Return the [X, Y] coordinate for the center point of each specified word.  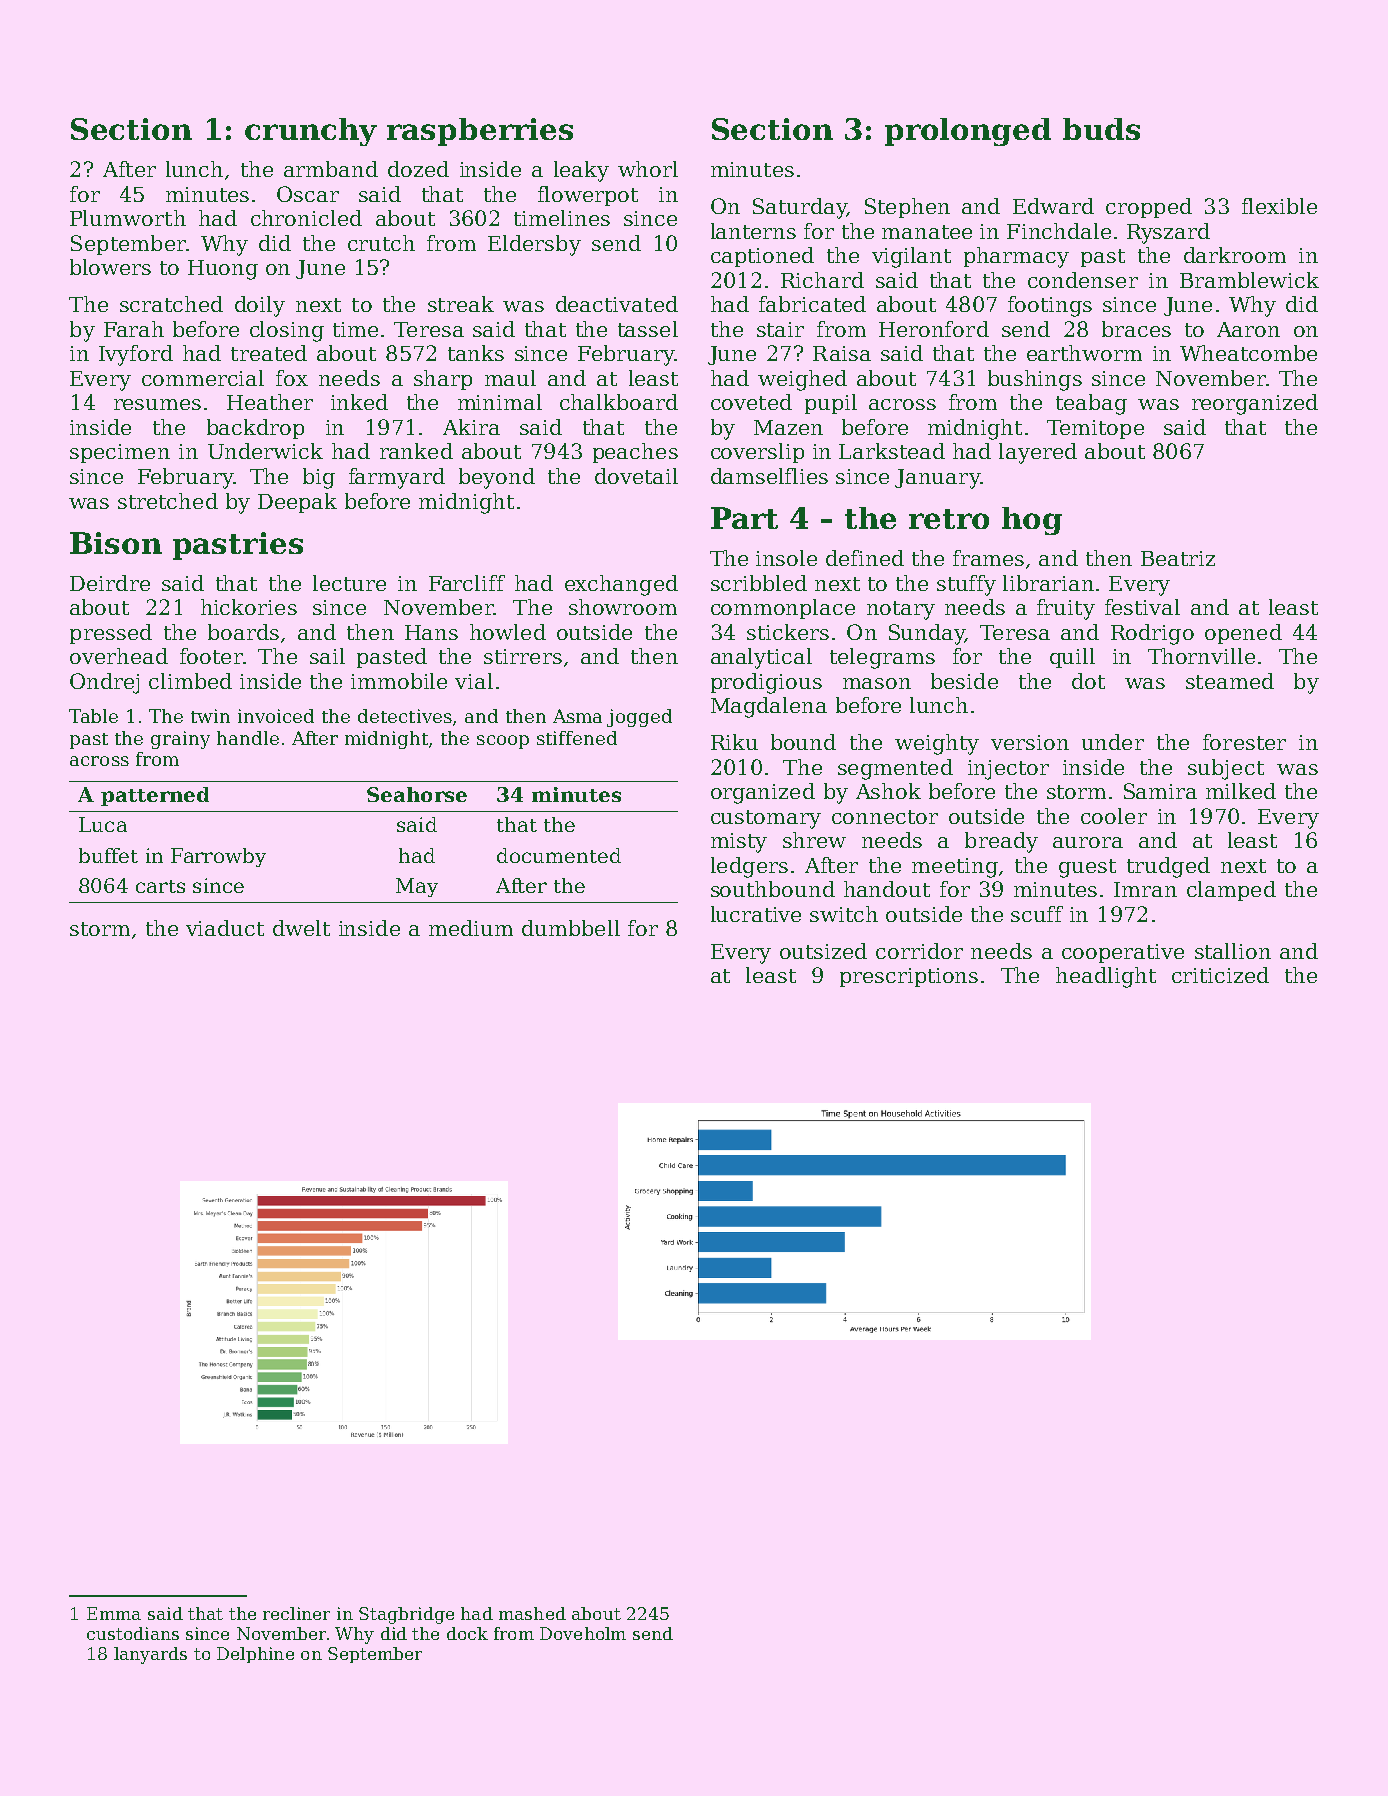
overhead [119, 656]
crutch [381, 243]
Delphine [255, 1655]
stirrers [523, 656]
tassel [648, 329]
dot [1088, 681]
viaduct [225, 928]
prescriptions [909, 977]
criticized [1220, 975]
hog [1032, 521]
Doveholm [583, 1633]
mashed [532, 1613]
